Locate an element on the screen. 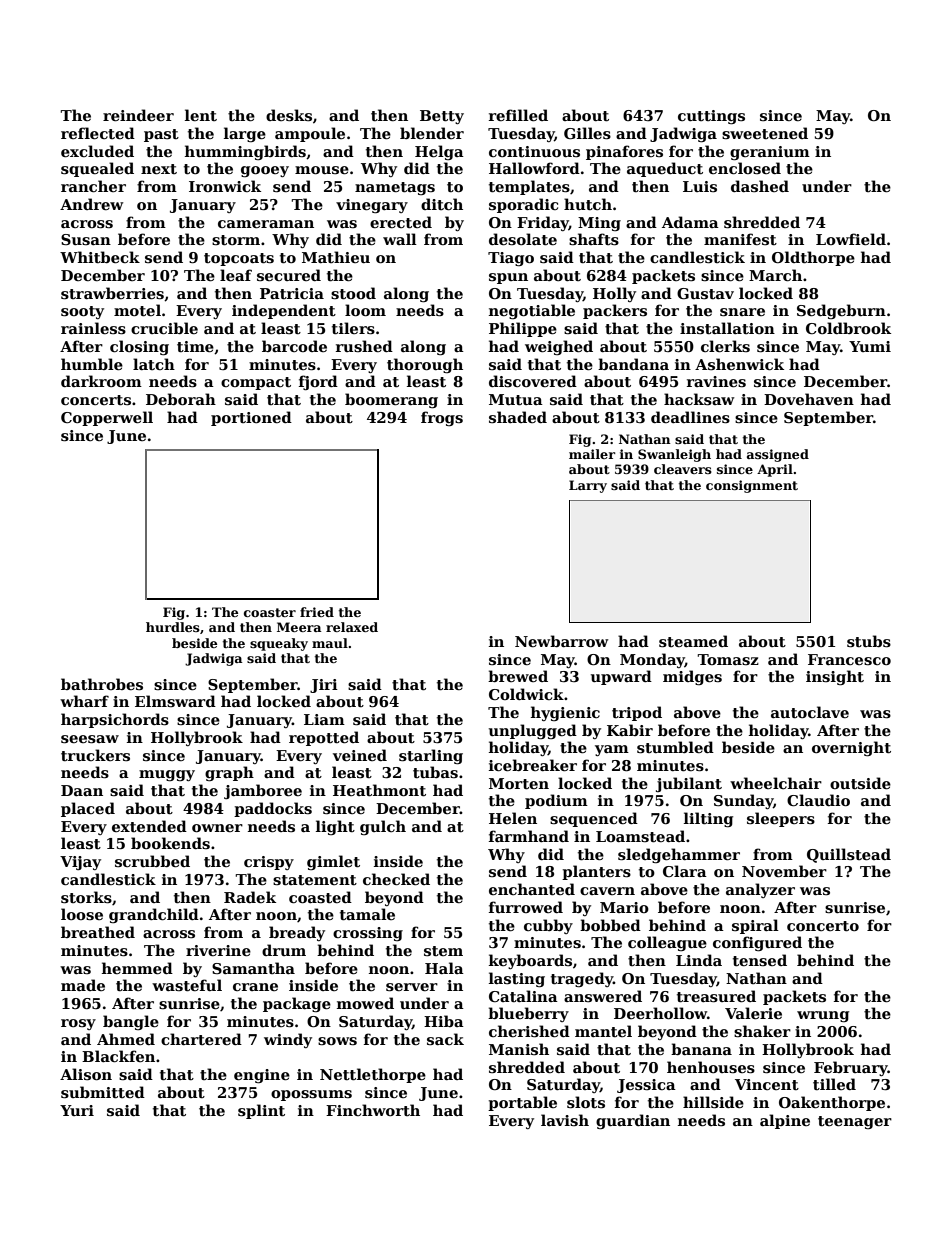  Coldbrook is located at coordinates (848, 328).
